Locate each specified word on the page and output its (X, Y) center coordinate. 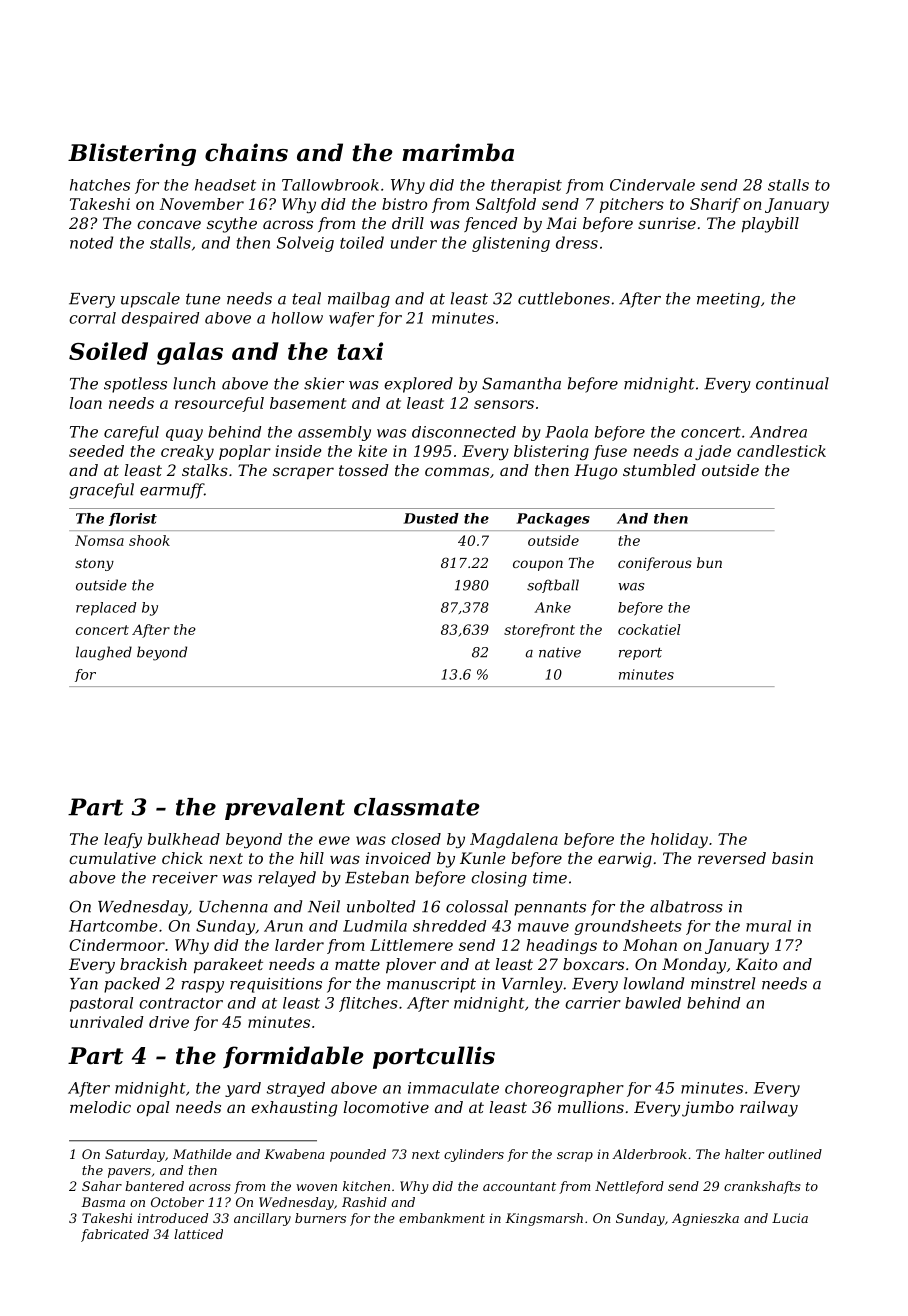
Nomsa (99, 540)
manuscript (431, 985)
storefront (539, 631)
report (640, 654)
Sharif (715, 205)
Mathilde (202, 1154)
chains (246, 152)
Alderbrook (649, 1154)
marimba (458, 152)
